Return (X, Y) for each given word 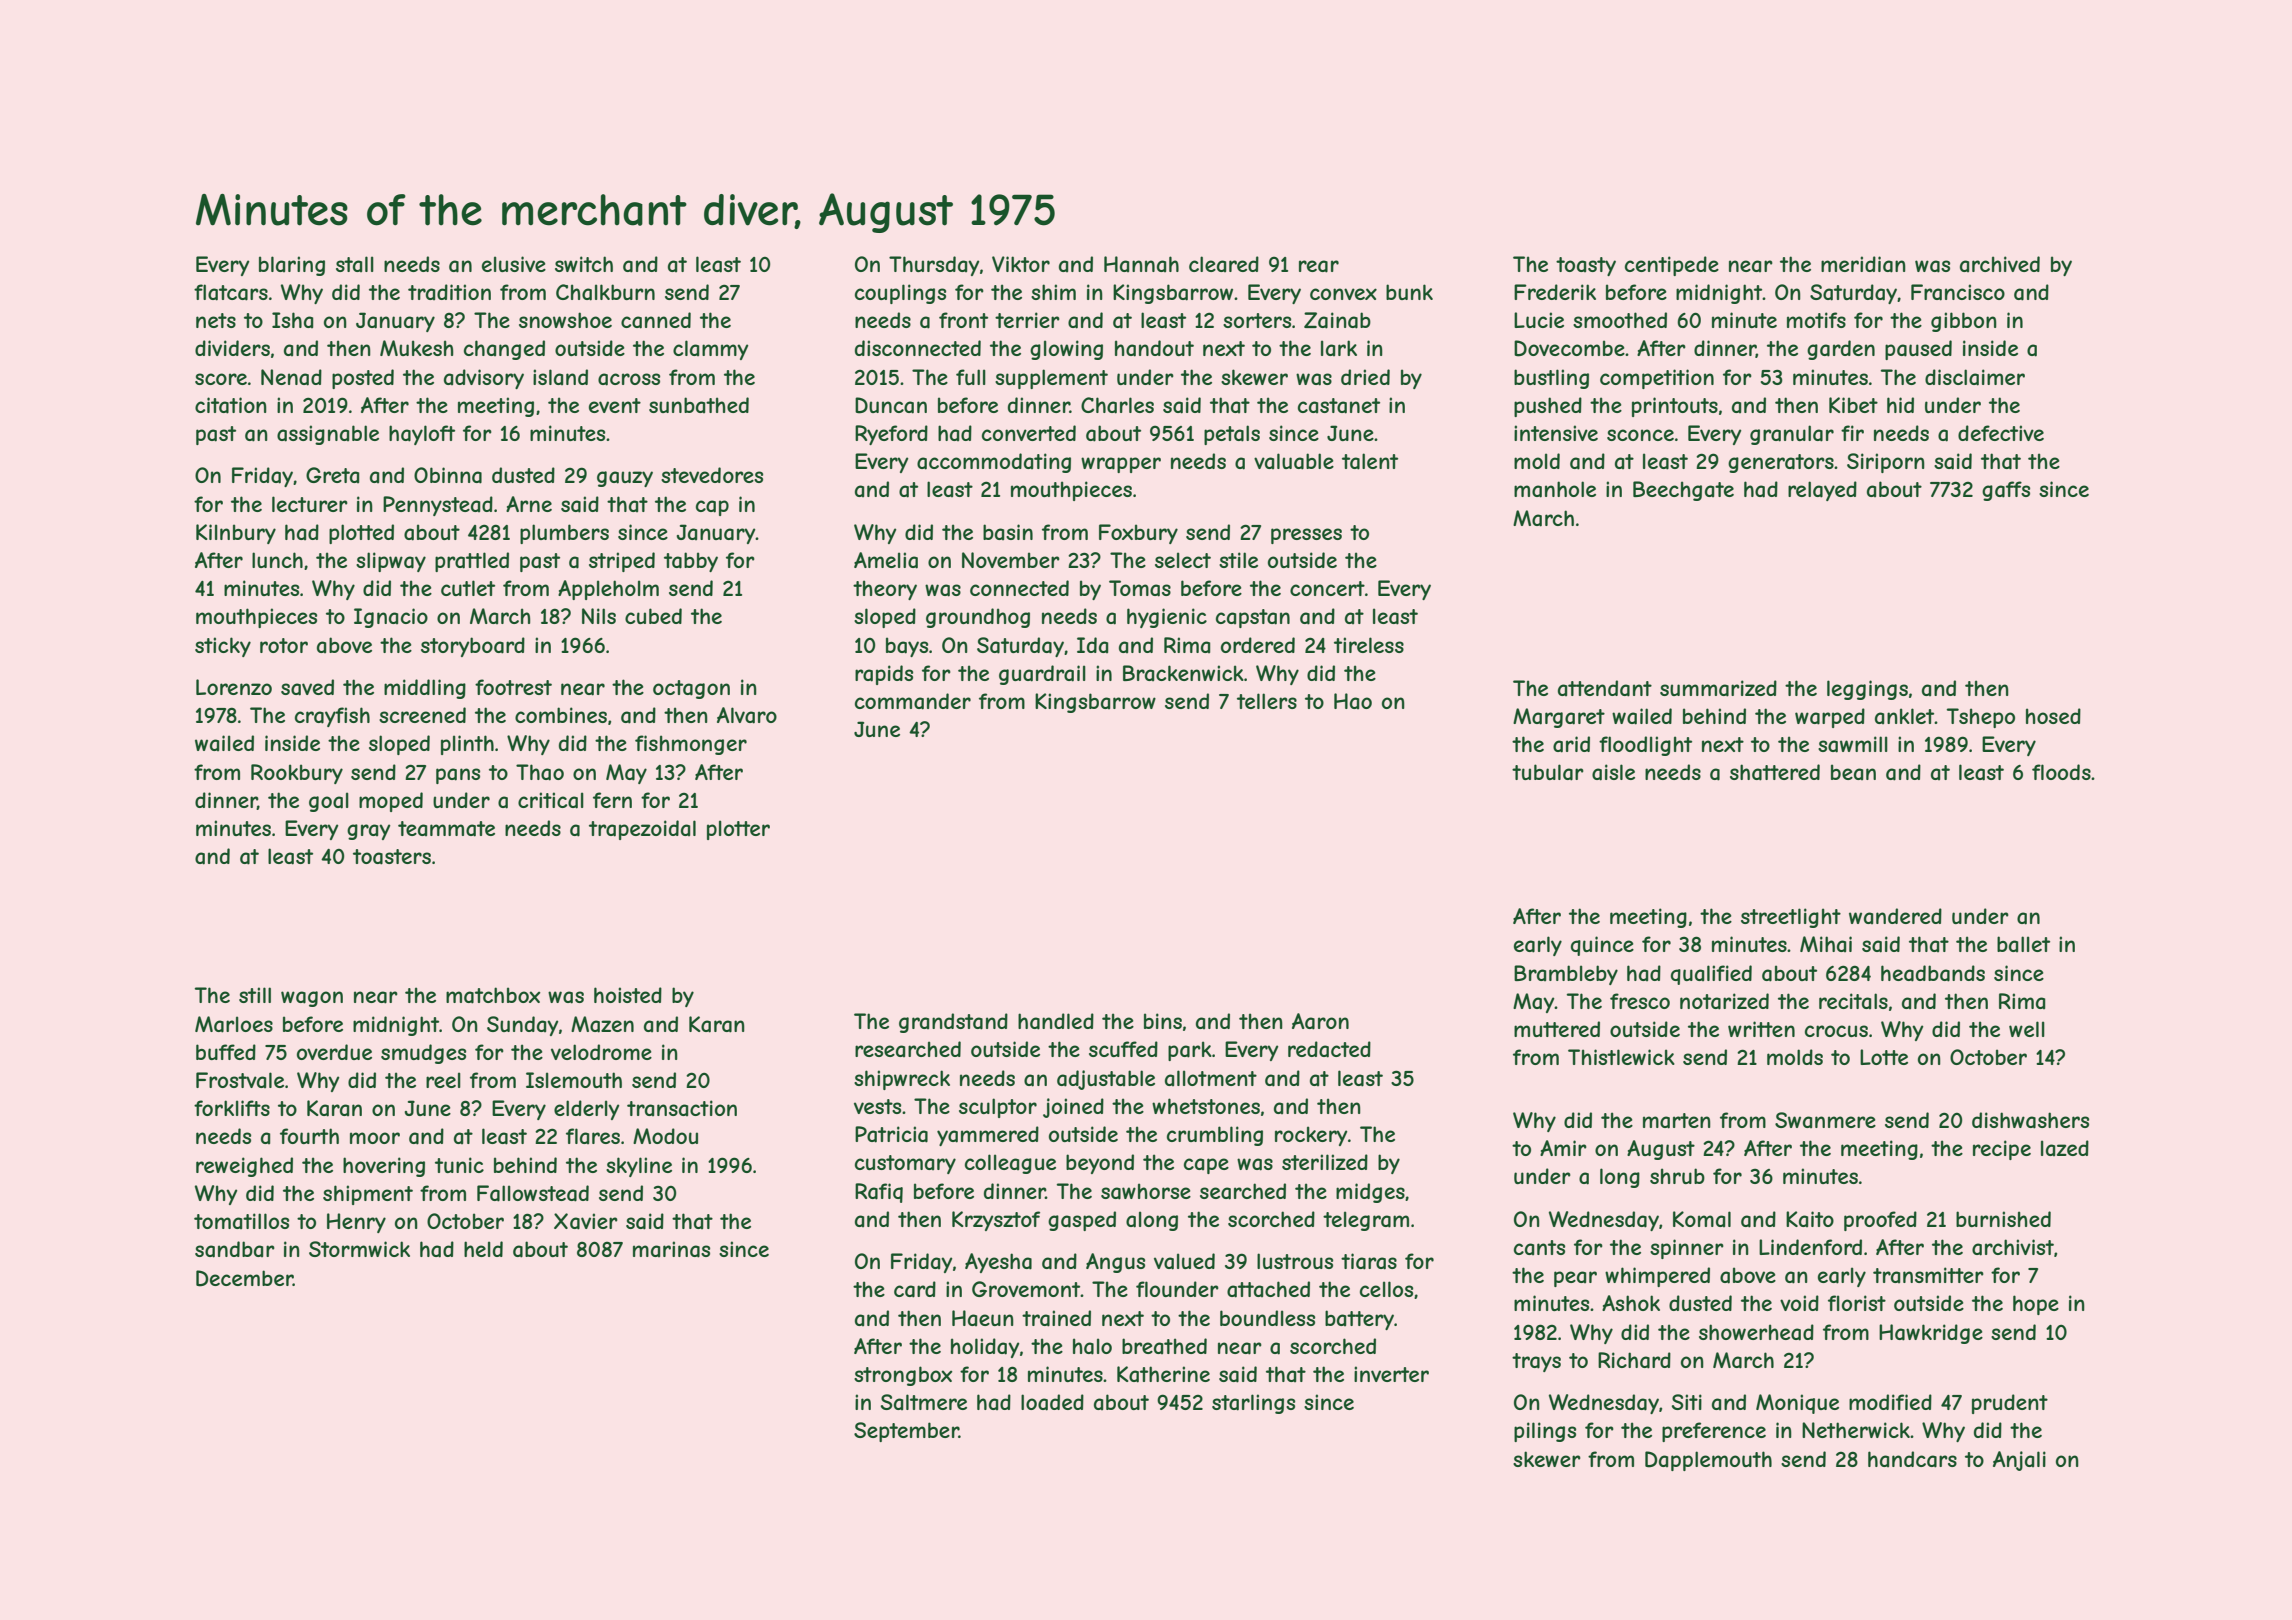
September (906, 1432)
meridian (1863, 264)
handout (1154, 348)
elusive (514, 264)
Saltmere (924, 1402)
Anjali (2019, 1461)
